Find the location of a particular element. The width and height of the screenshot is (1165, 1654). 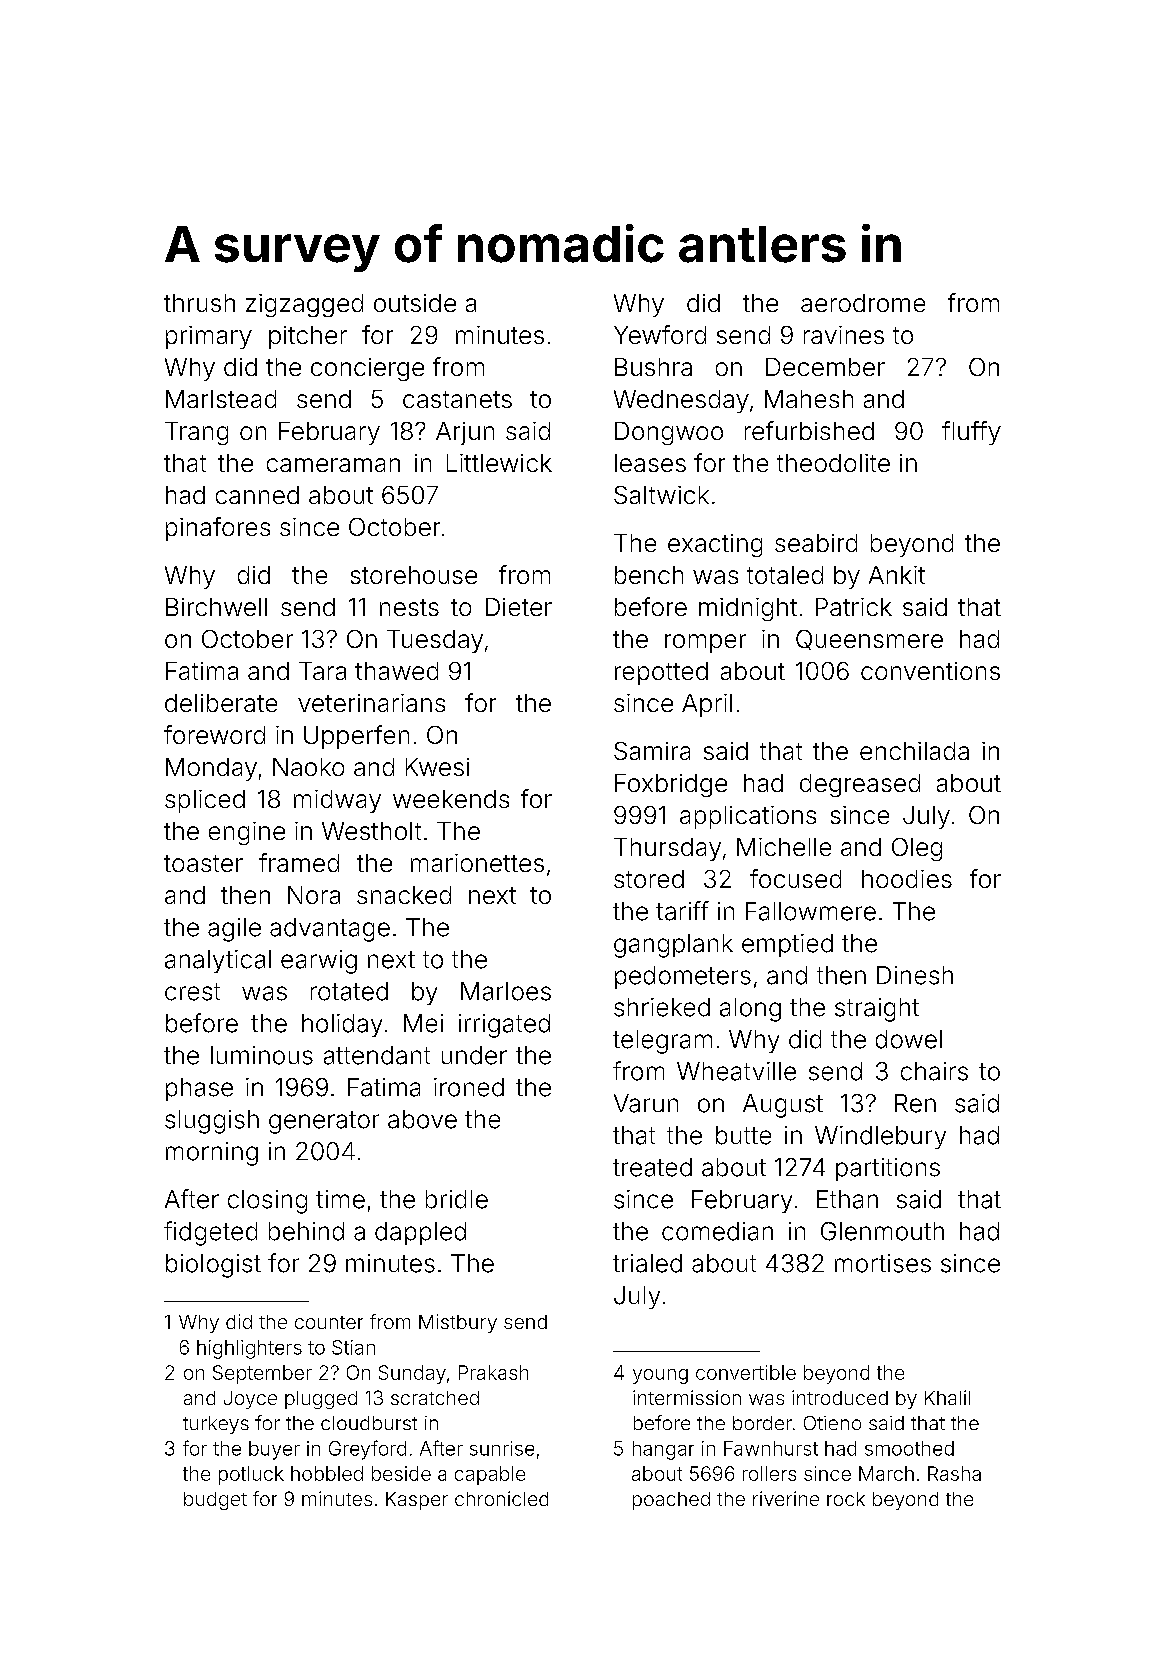

primary is located at coordinates (209, 337).
